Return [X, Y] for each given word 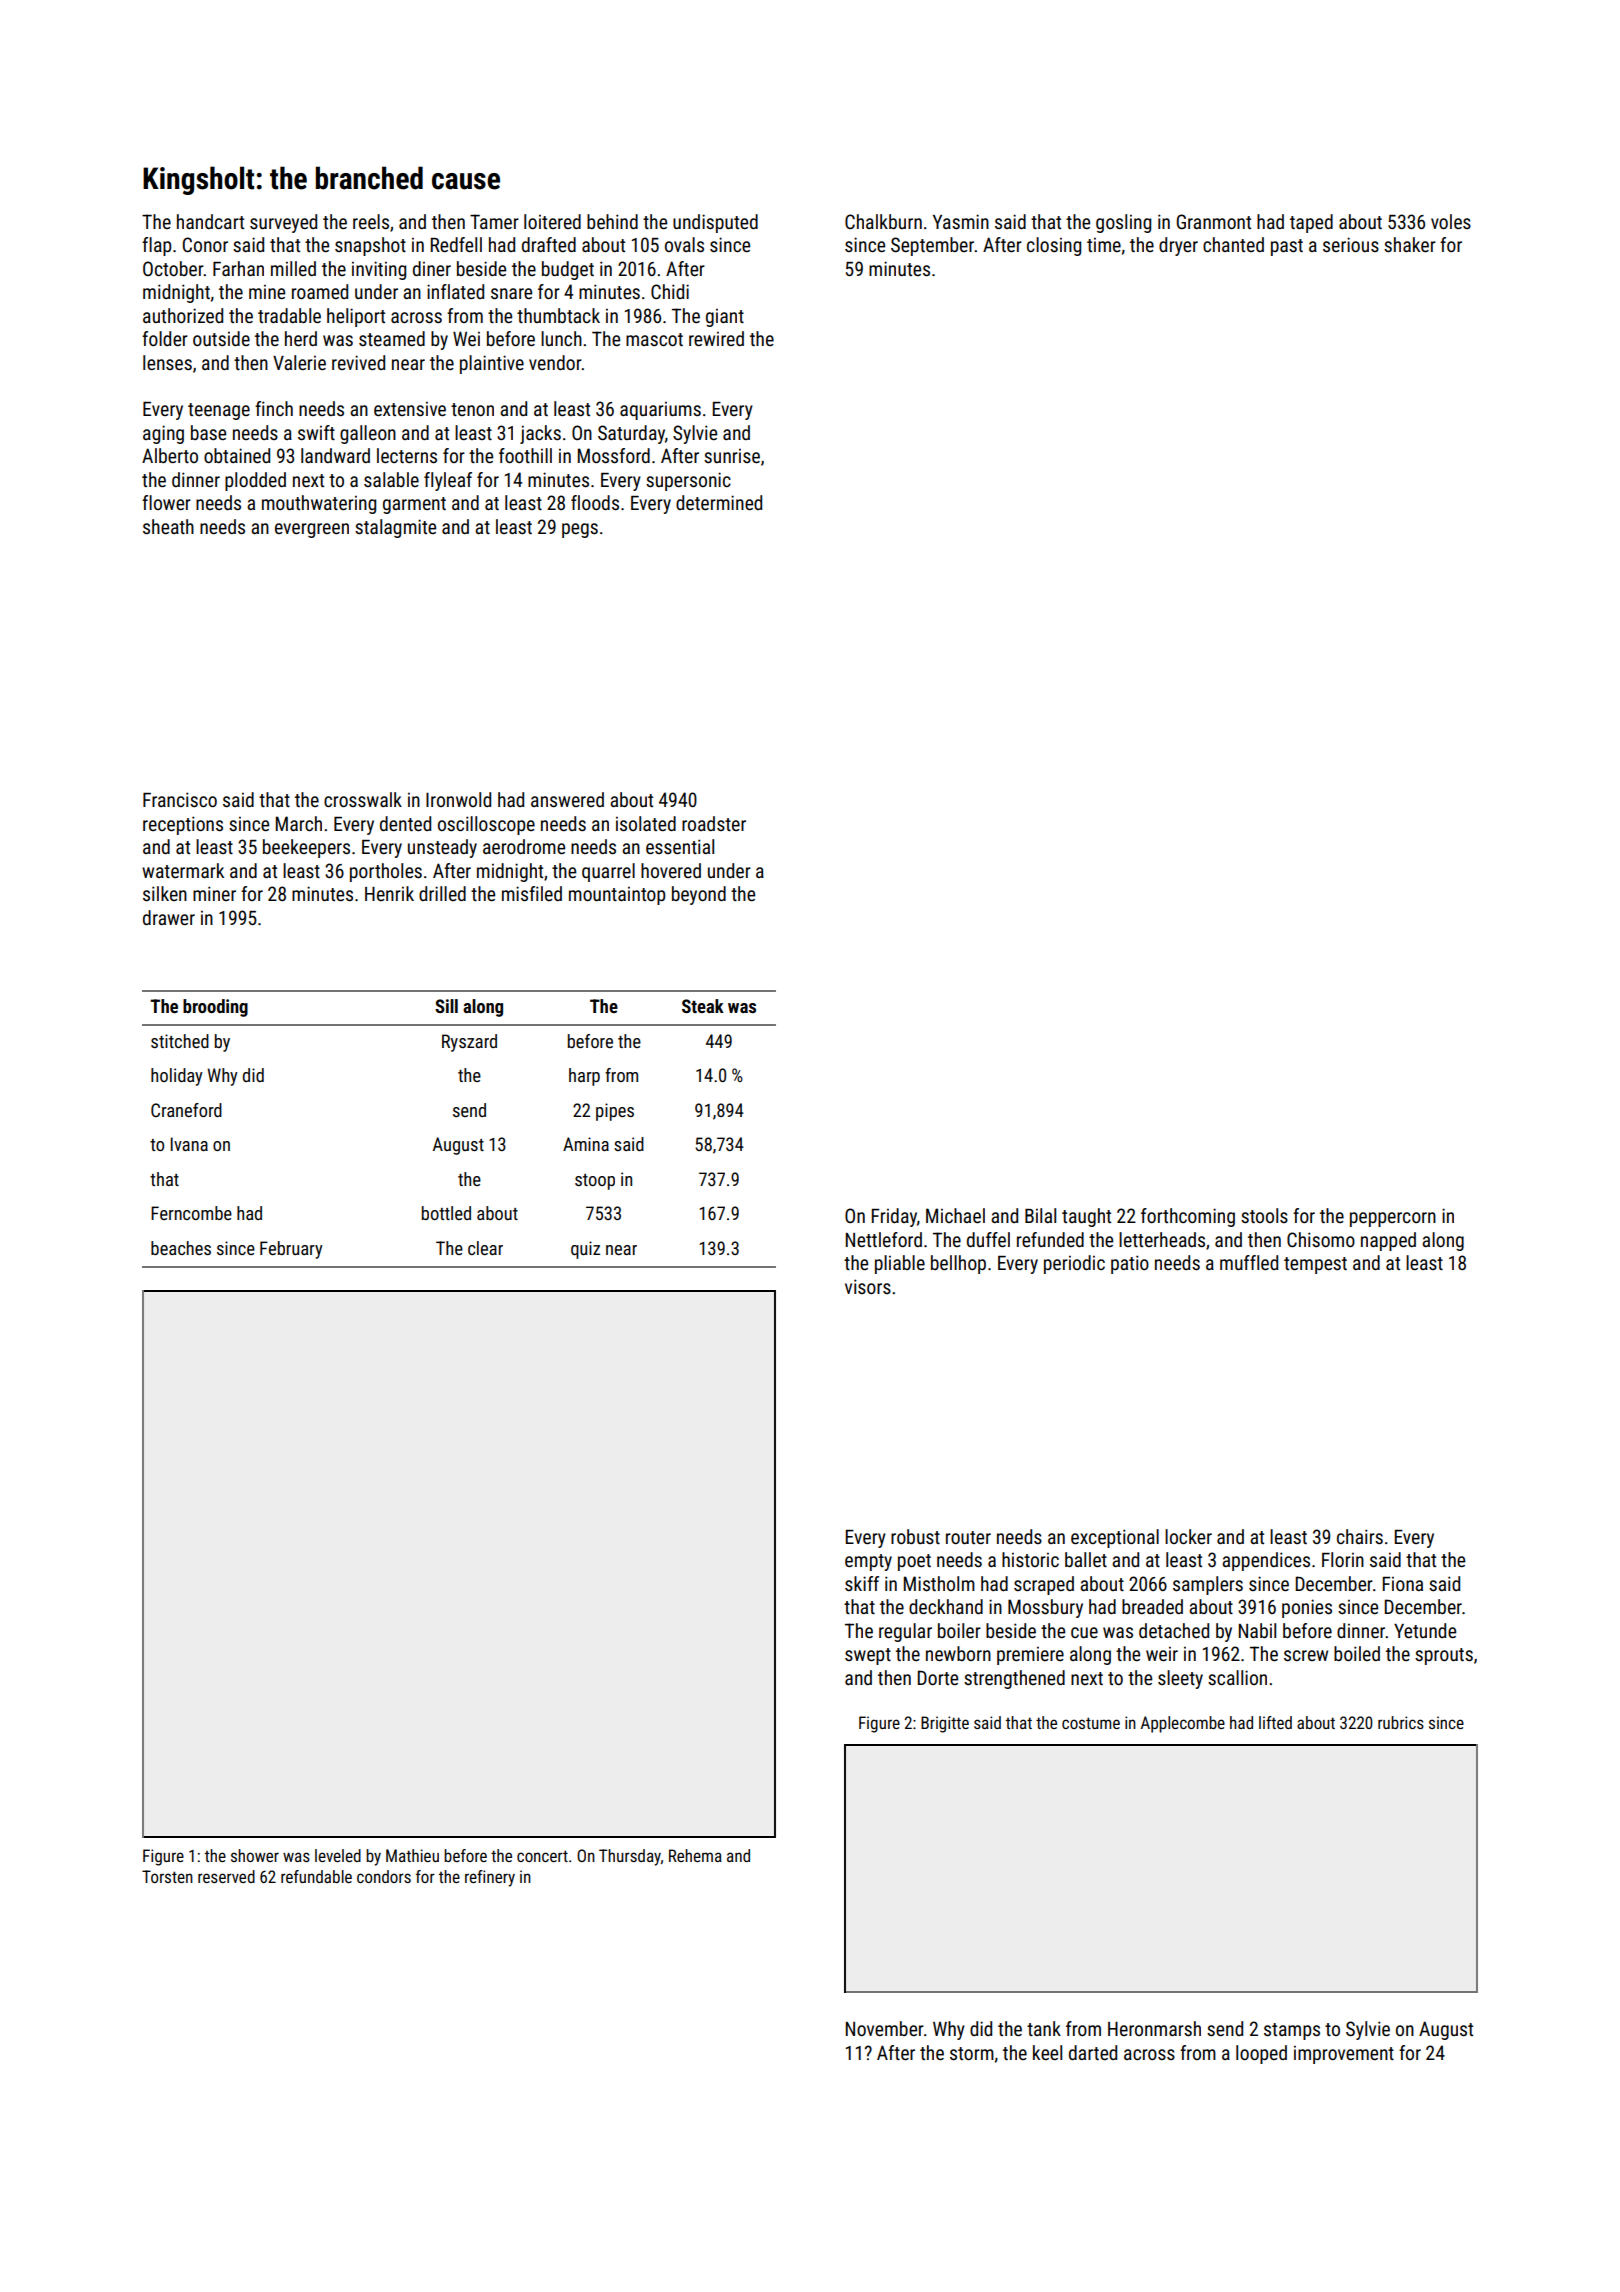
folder [165, 338]
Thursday [630, 1857]
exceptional [1115, 1538]
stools [1264, 1215]
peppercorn [1393, 1219]
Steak [703, 1006]
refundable [316, 1876]
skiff [862, 1583]
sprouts [1444, 1656]
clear [485, 1248]
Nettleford [884, 1239]
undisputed [715, 223]
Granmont [1214, 221]
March [299, 823]
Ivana [189, 1144]
